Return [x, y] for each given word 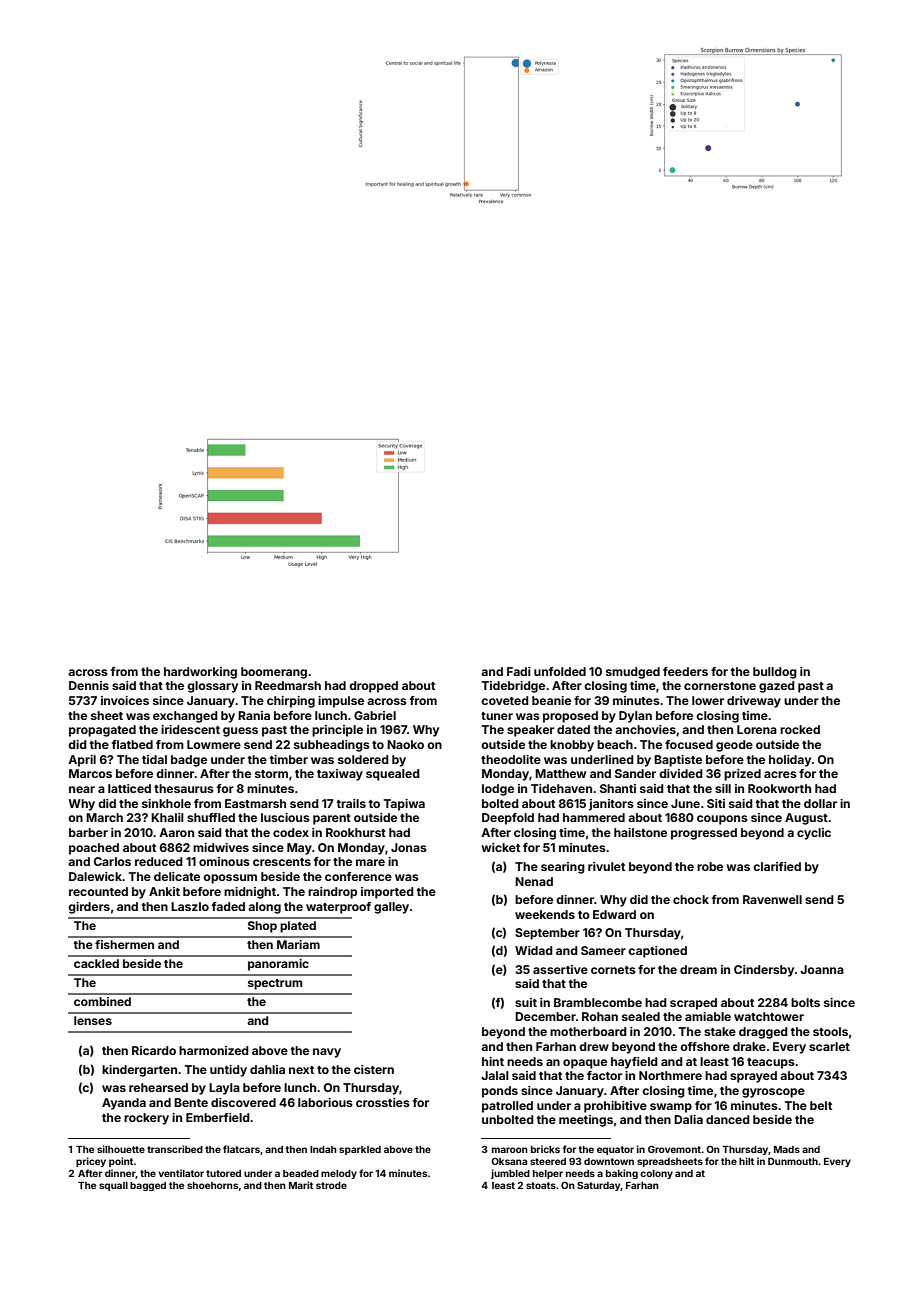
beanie [551, 700]
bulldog [775, 673]
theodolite [511, 759]
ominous [224, 861]
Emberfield [218, 1117]
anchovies [645, 729]
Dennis [89, 685]
